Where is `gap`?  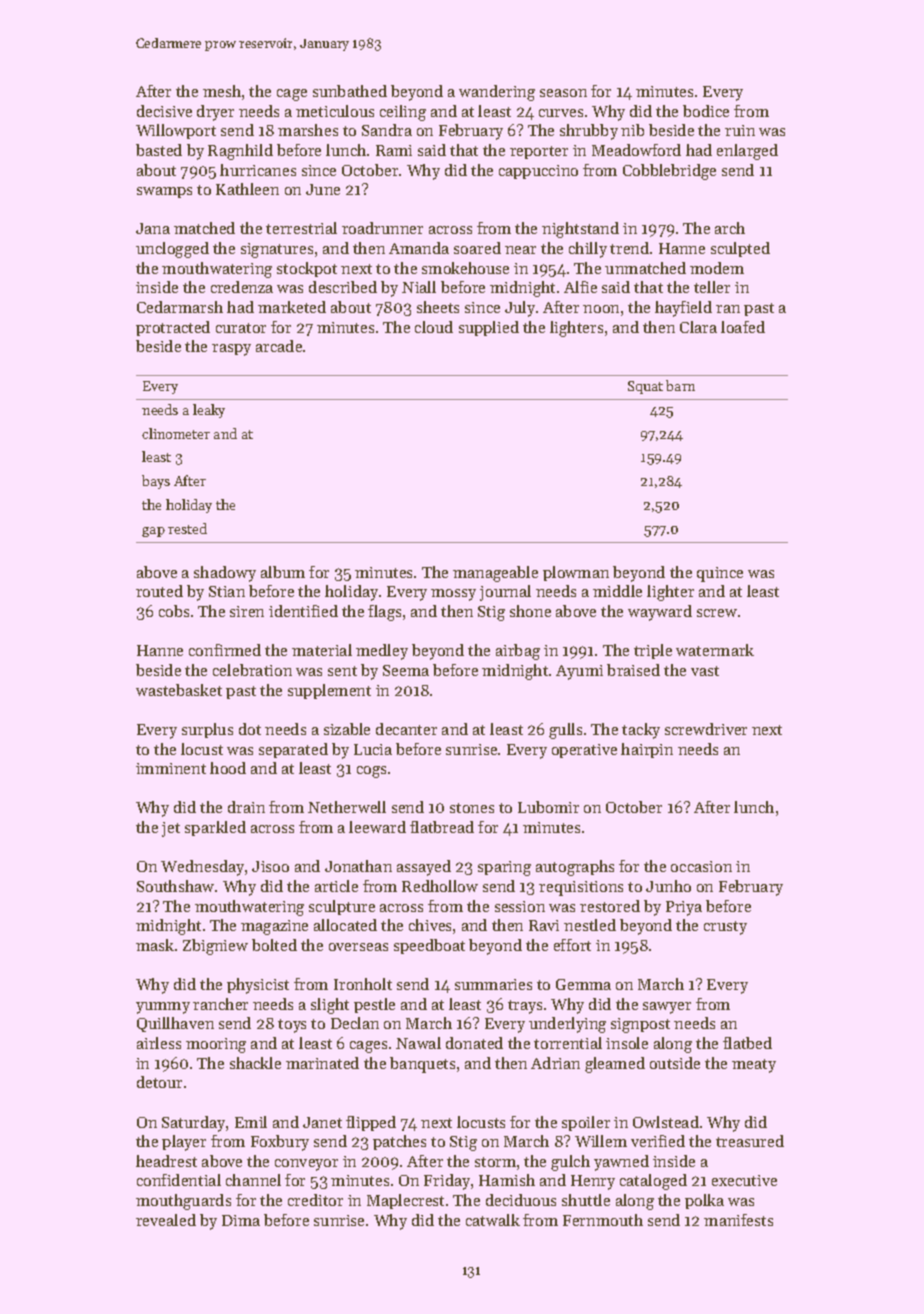
gap is located at coordinates (153, 532).
